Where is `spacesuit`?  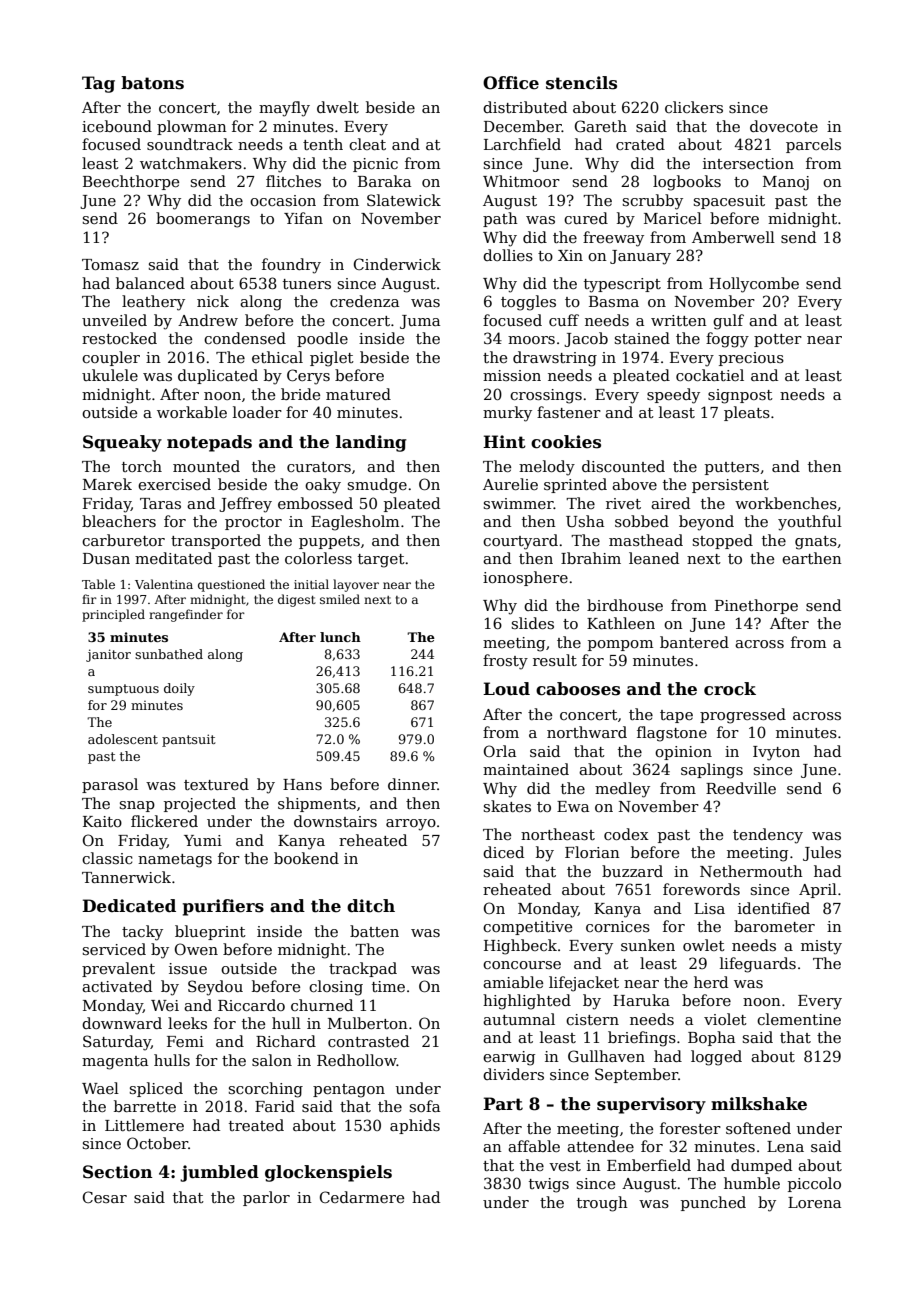
spacesuit is located at coordinates (729, 202).
